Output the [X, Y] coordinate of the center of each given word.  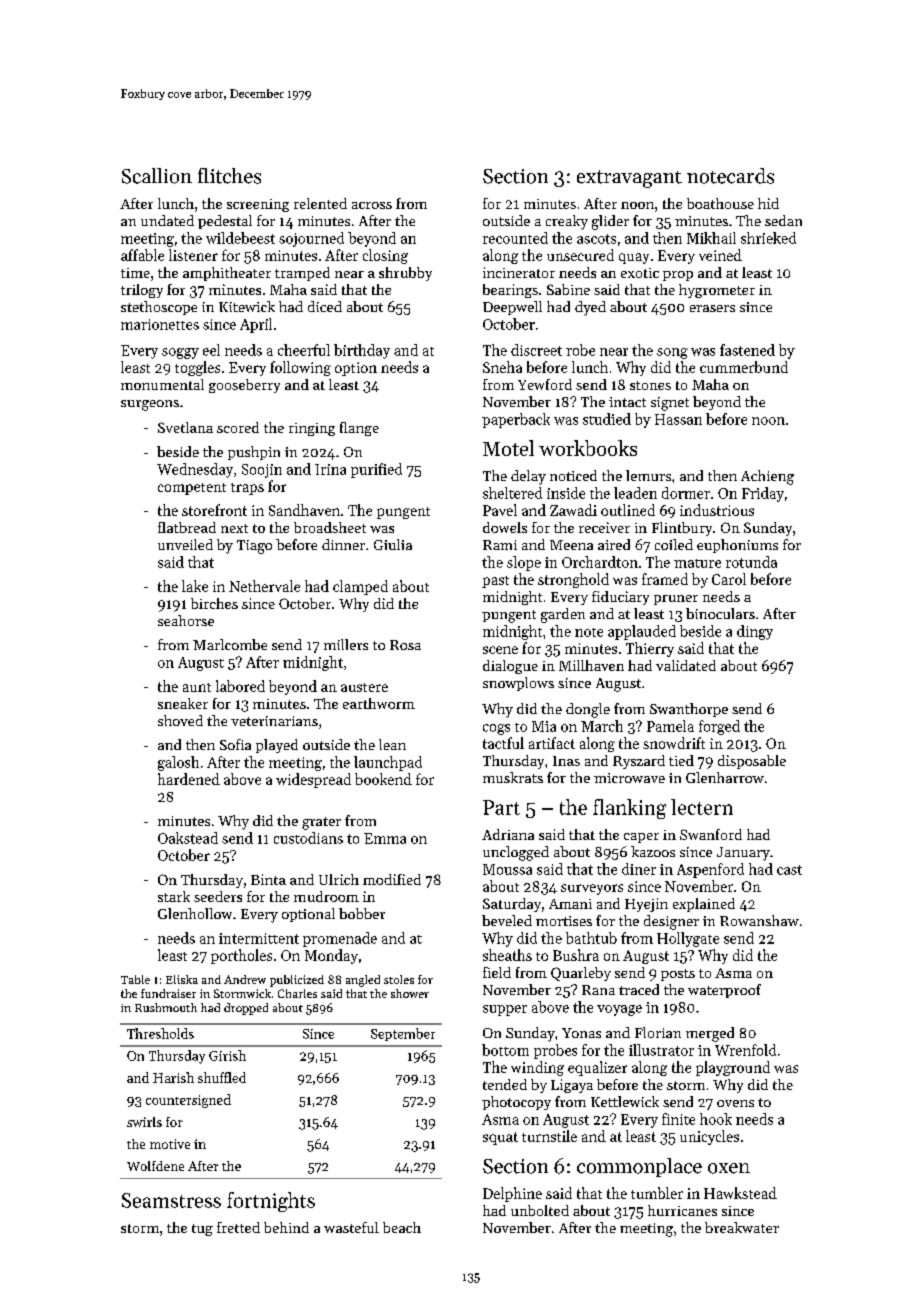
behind [286, 1227]
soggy [180, 353]
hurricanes [682, 1210]
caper [641, 838]
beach [402, 1227]
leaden [635, 493]
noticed [573, 475]
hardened [189, 779]
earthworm [379, 703]
